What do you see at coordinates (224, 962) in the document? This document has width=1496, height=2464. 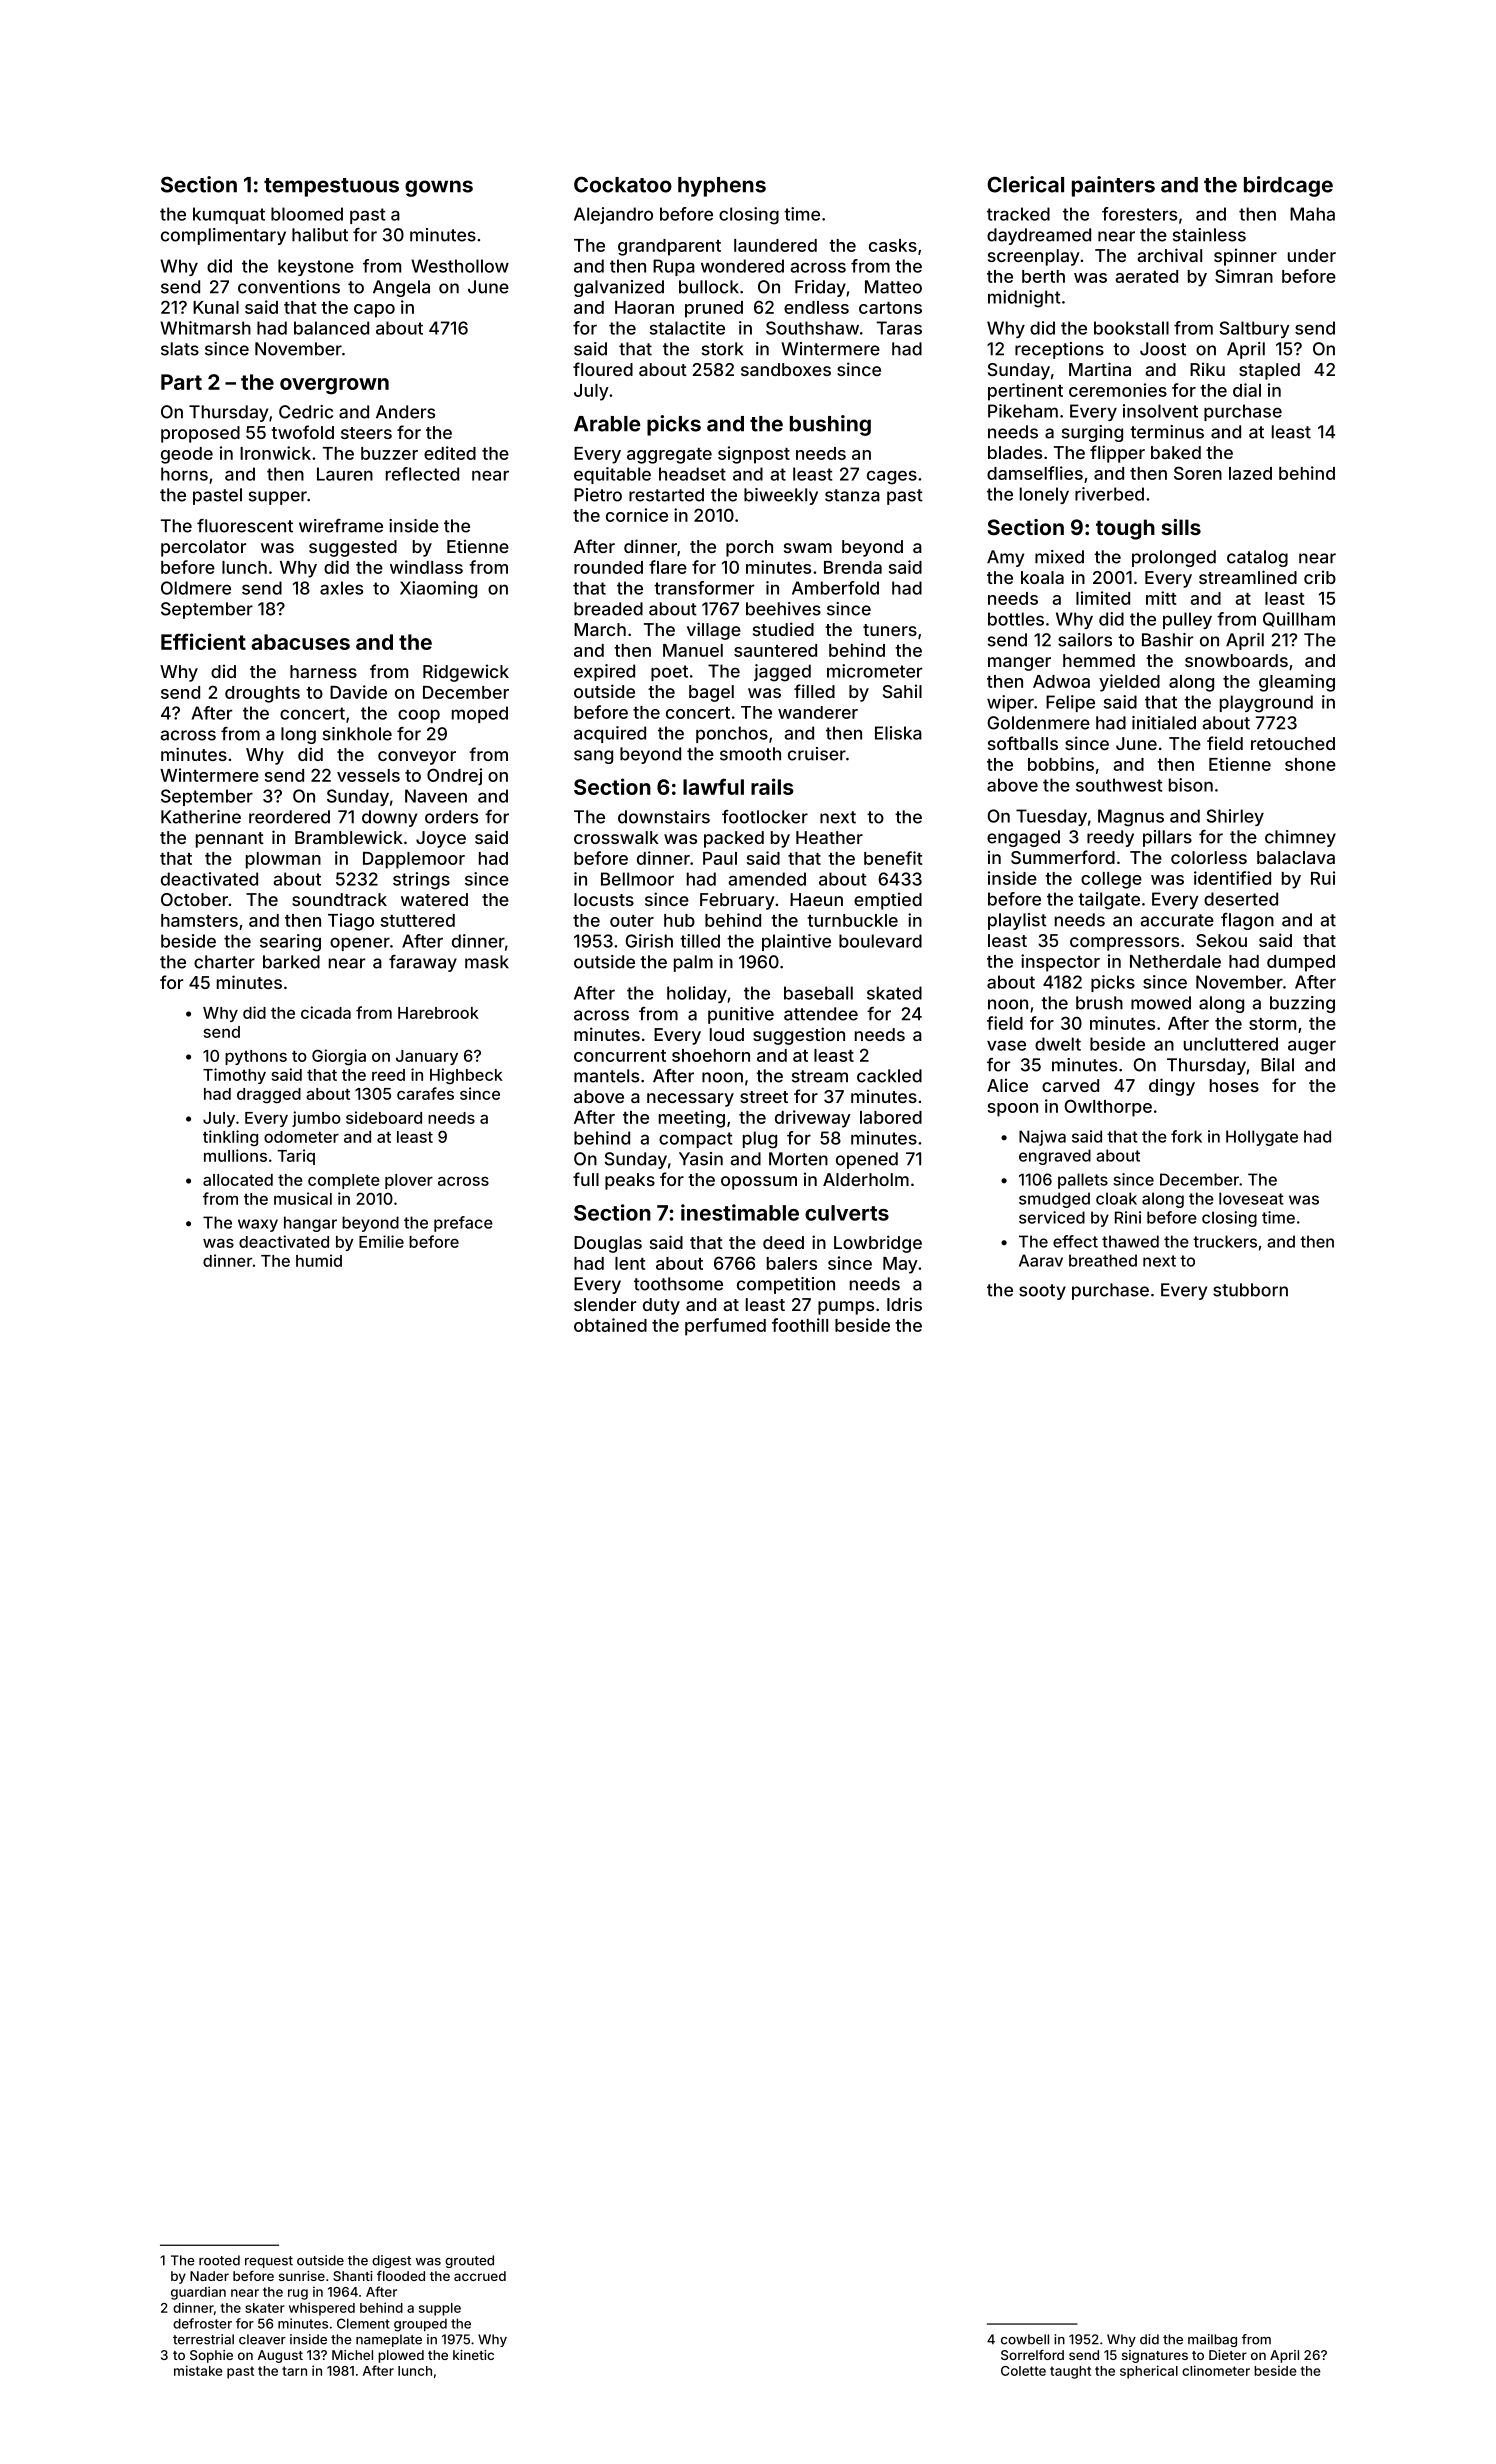 I see `charter` at bounding box center [224, 962].
